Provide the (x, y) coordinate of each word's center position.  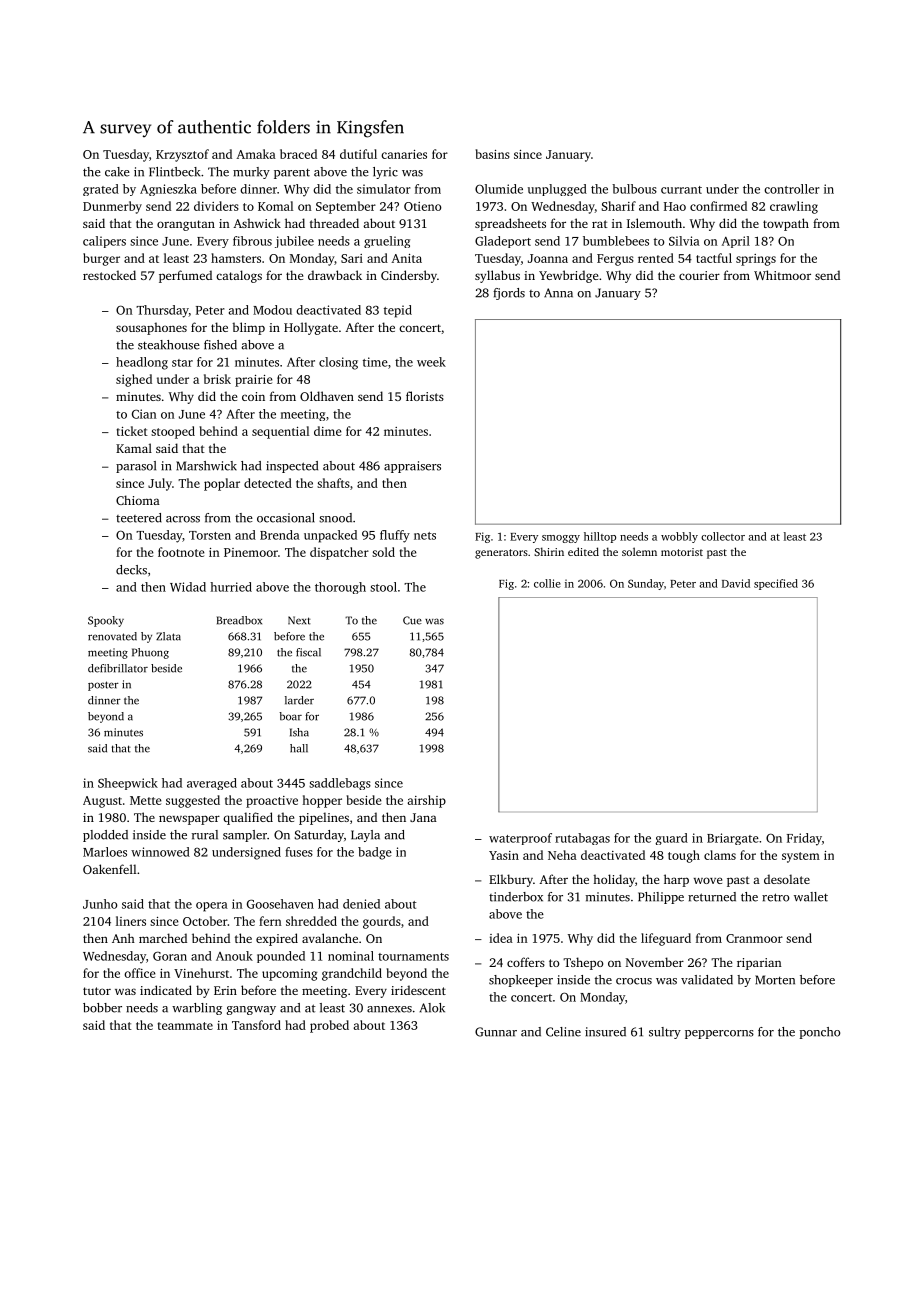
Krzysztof (182, 155)
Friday (804, 839)
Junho (100, 904)
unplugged (557, 190)
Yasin (504, 855)
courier (699, 275)
